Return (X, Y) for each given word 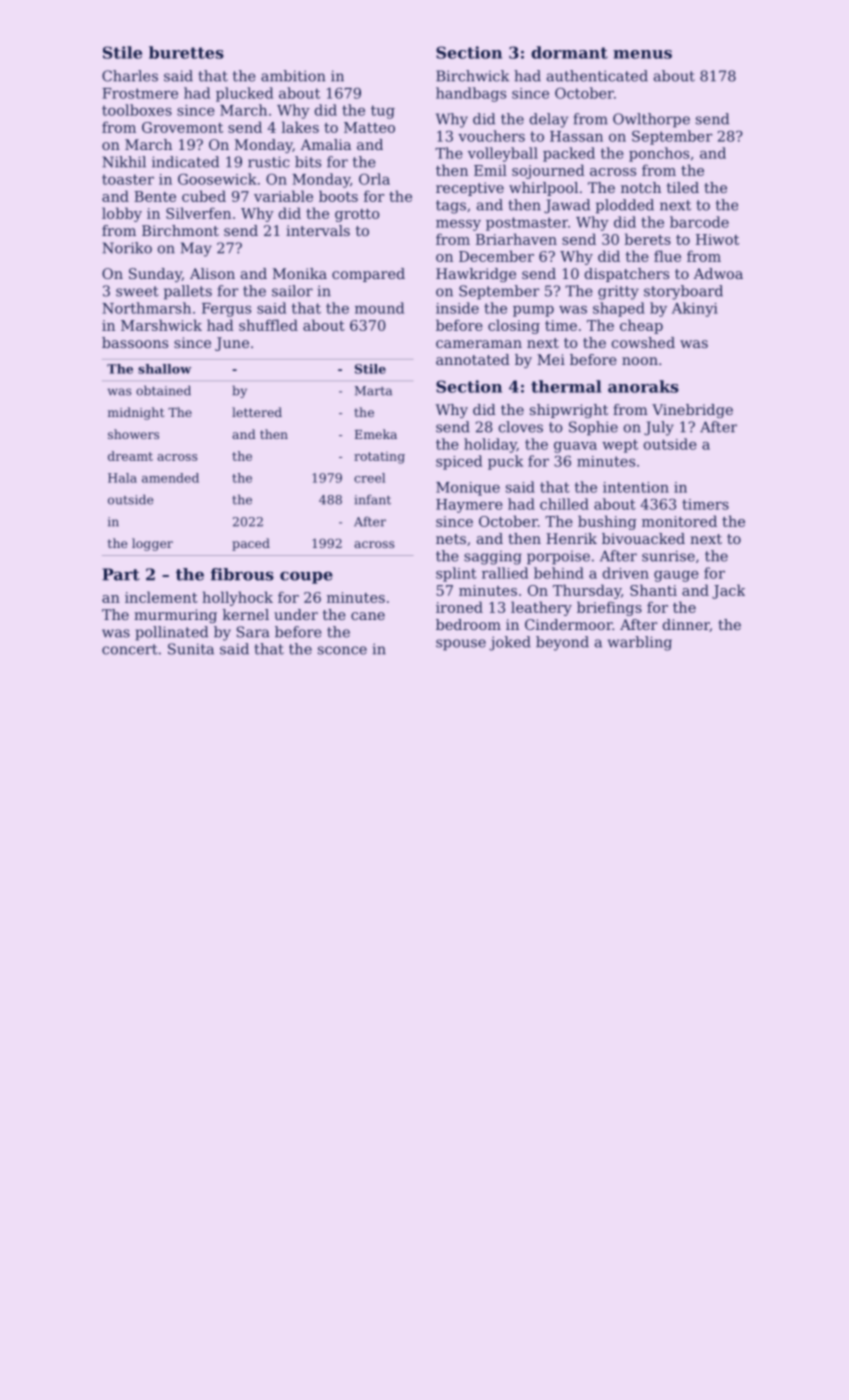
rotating (379, 458)
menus (642, 54)
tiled (683, 187)
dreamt (130, 456)
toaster (128, 179)
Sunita (191, 649)
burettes (186, 52)
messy (458, 225)
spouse (461, 645)
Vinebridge (692, 411)
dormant (569, 52)
